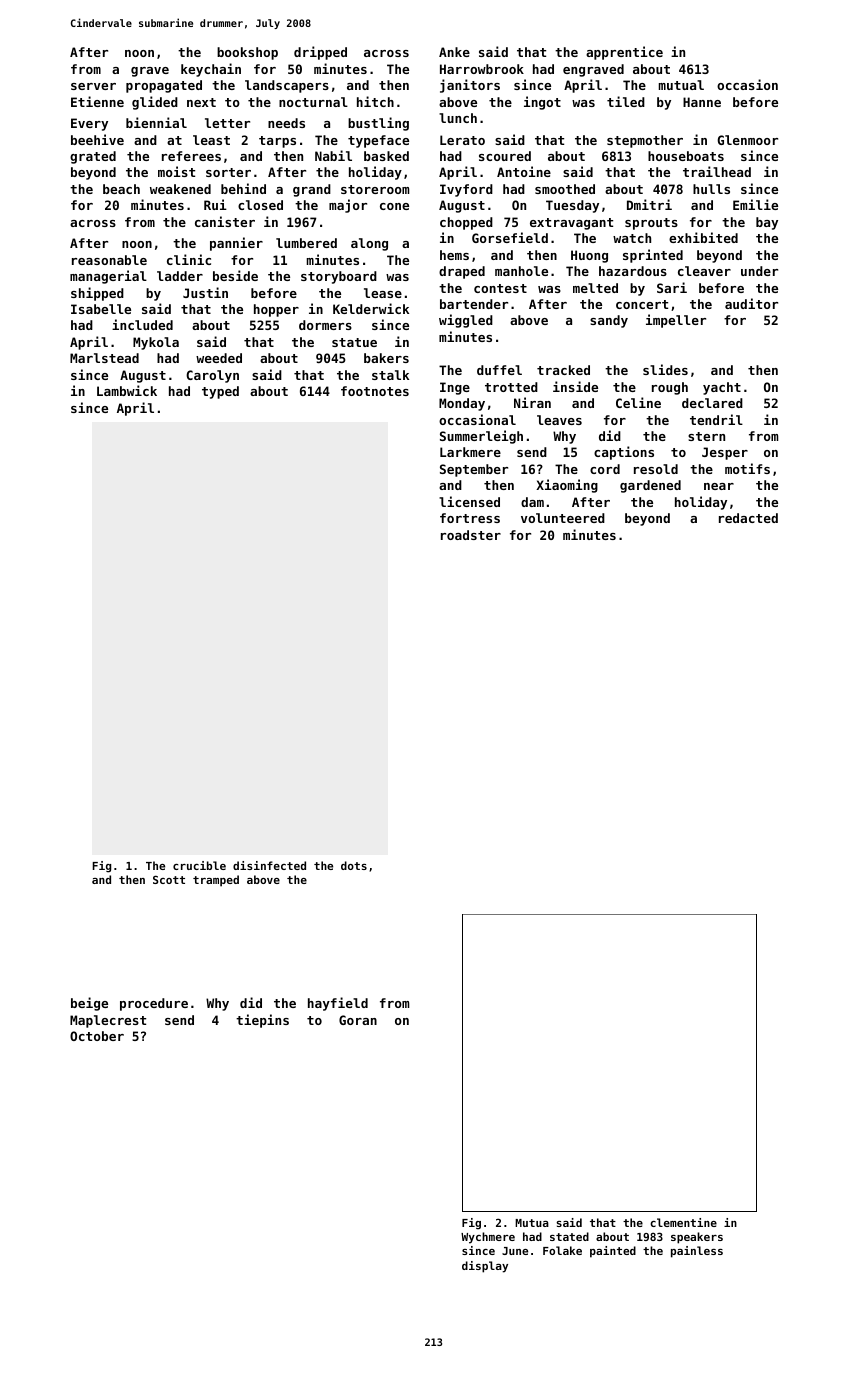 The width and height of the screenshot is (849, 1400). Describe the element at coordinates (563, 518) in the screenshot. I see `volunteered` at that location.
